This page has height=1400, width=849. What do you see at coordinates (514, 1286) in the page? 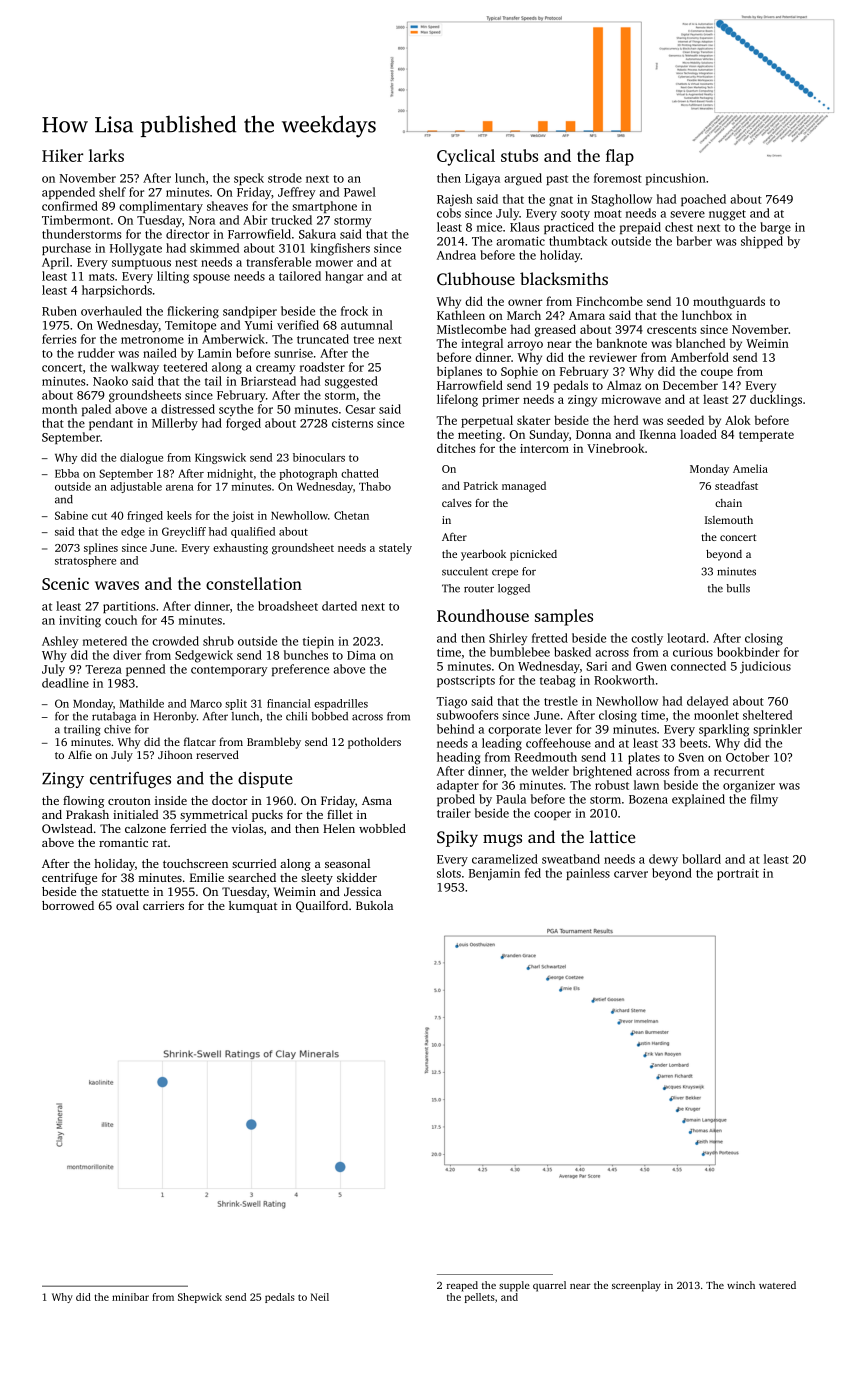
I see `supple` at bounding box center [514, 1286].
